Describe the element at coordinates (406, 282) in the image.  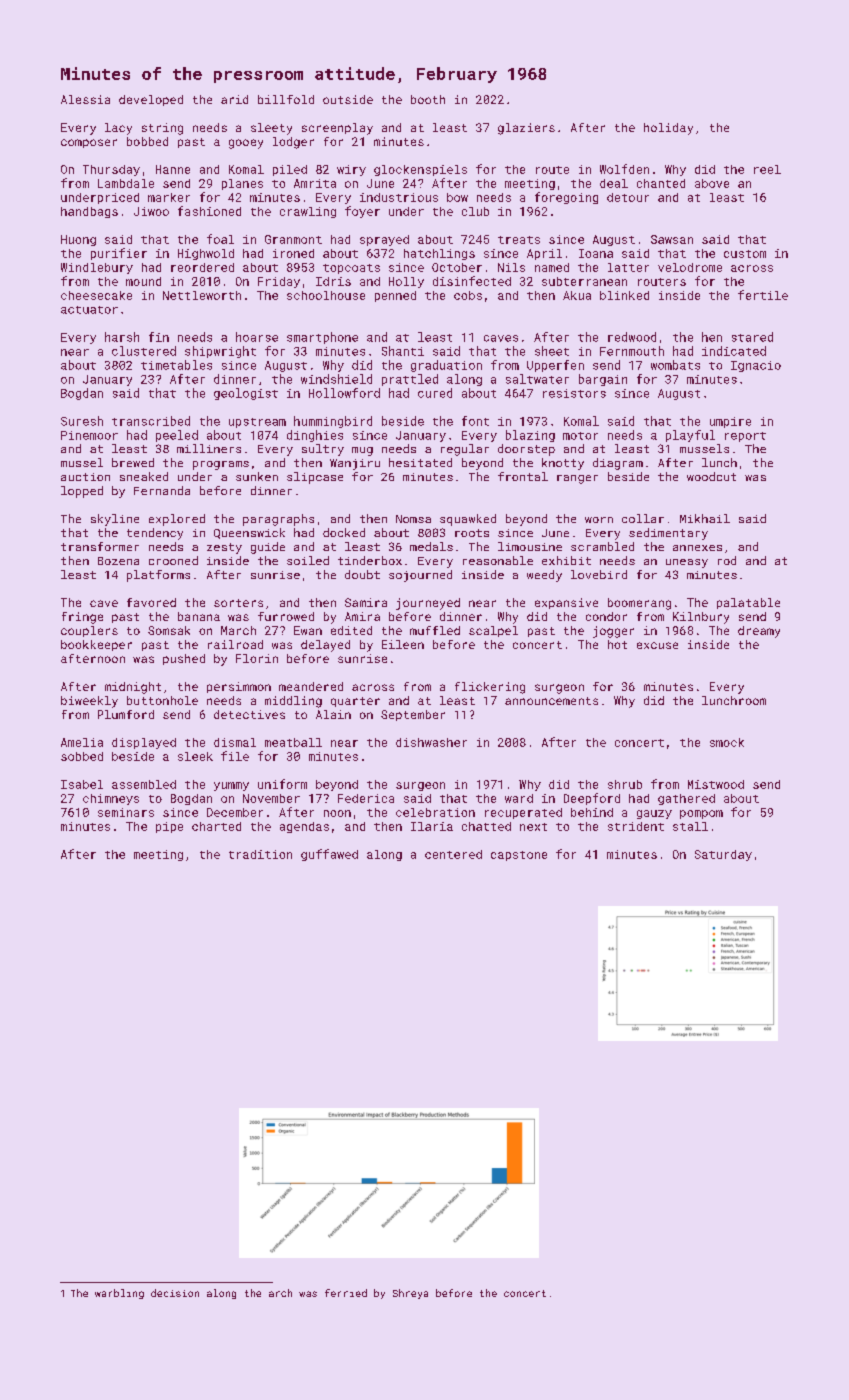
I see `Holly` at that location.
